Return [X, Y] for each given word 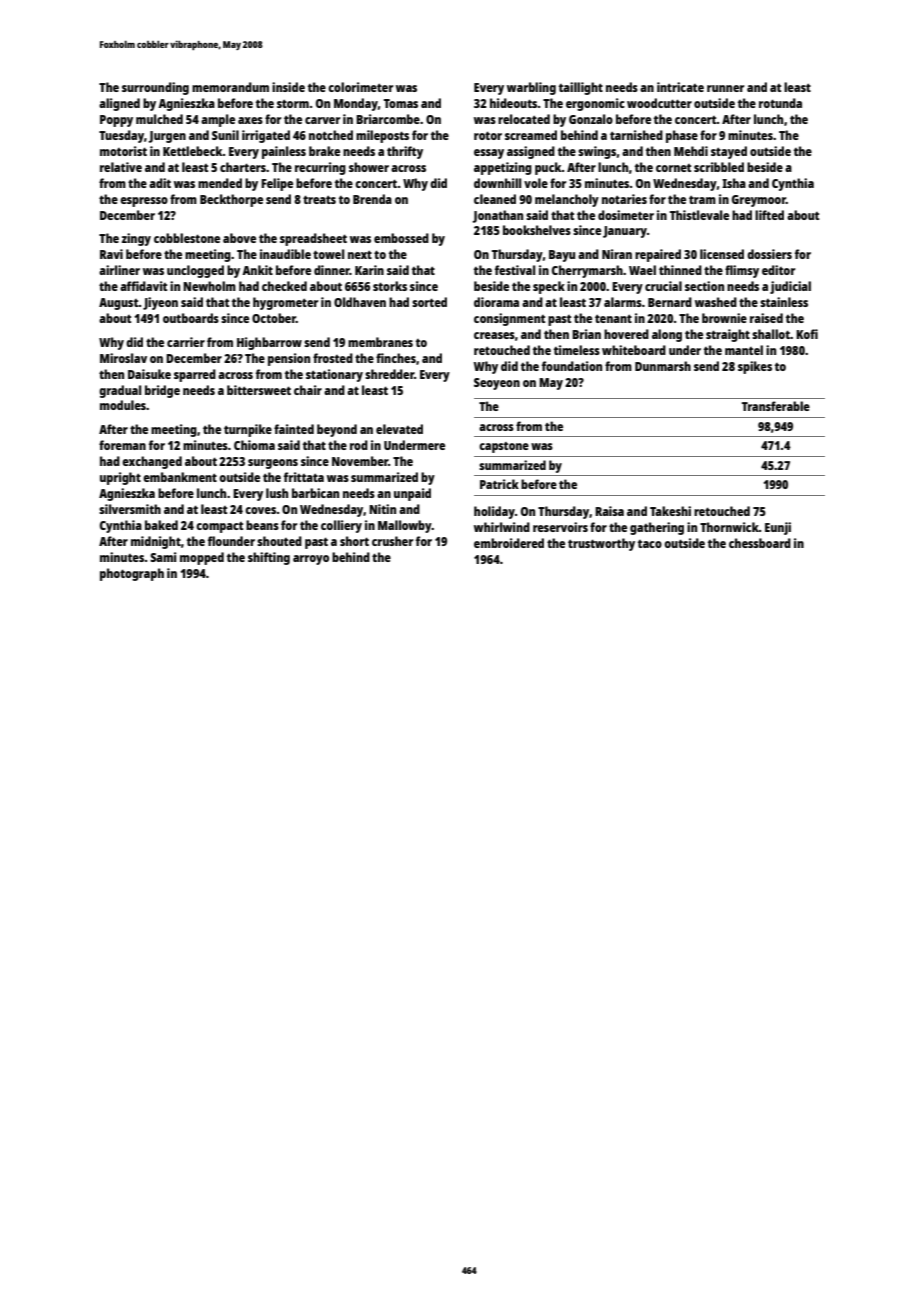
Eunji [778, 528]
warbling [531, 88]
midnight [156, 542]
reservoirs [560, 527]
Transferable [776, 406]
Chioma [254, 445]
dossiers [769, 254]
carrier [186, 342]
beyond [337, 430]
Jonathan [498, 216]
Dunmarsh [663, 366]
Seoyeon [497, 384]
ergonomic [595, 104]
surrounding [155, 88]
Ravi [111, 254]
